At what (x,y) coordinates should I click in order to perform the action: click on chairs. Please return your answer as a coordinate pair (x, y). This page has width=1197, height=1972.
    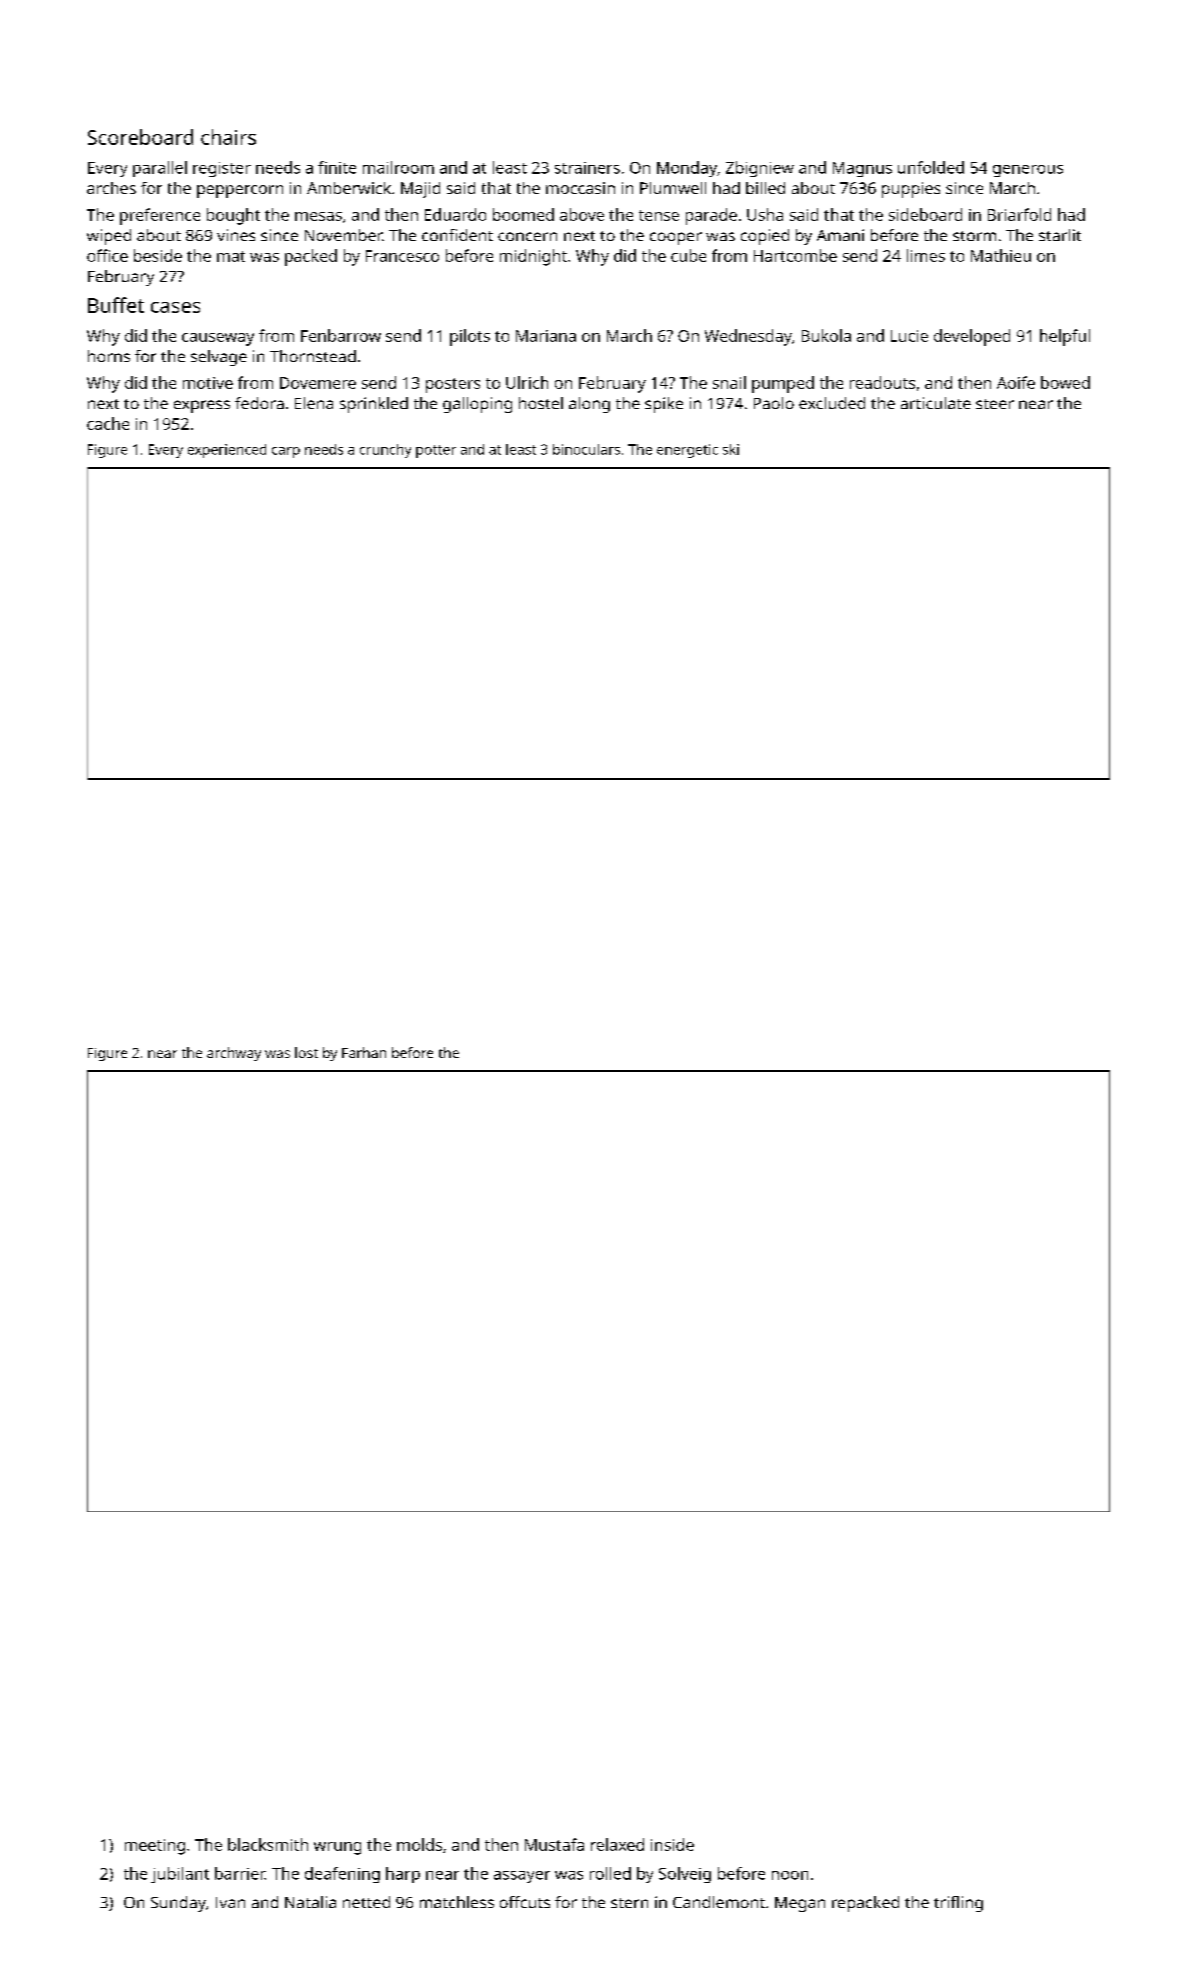
    Looking at the image, I should click on (228, 137).
